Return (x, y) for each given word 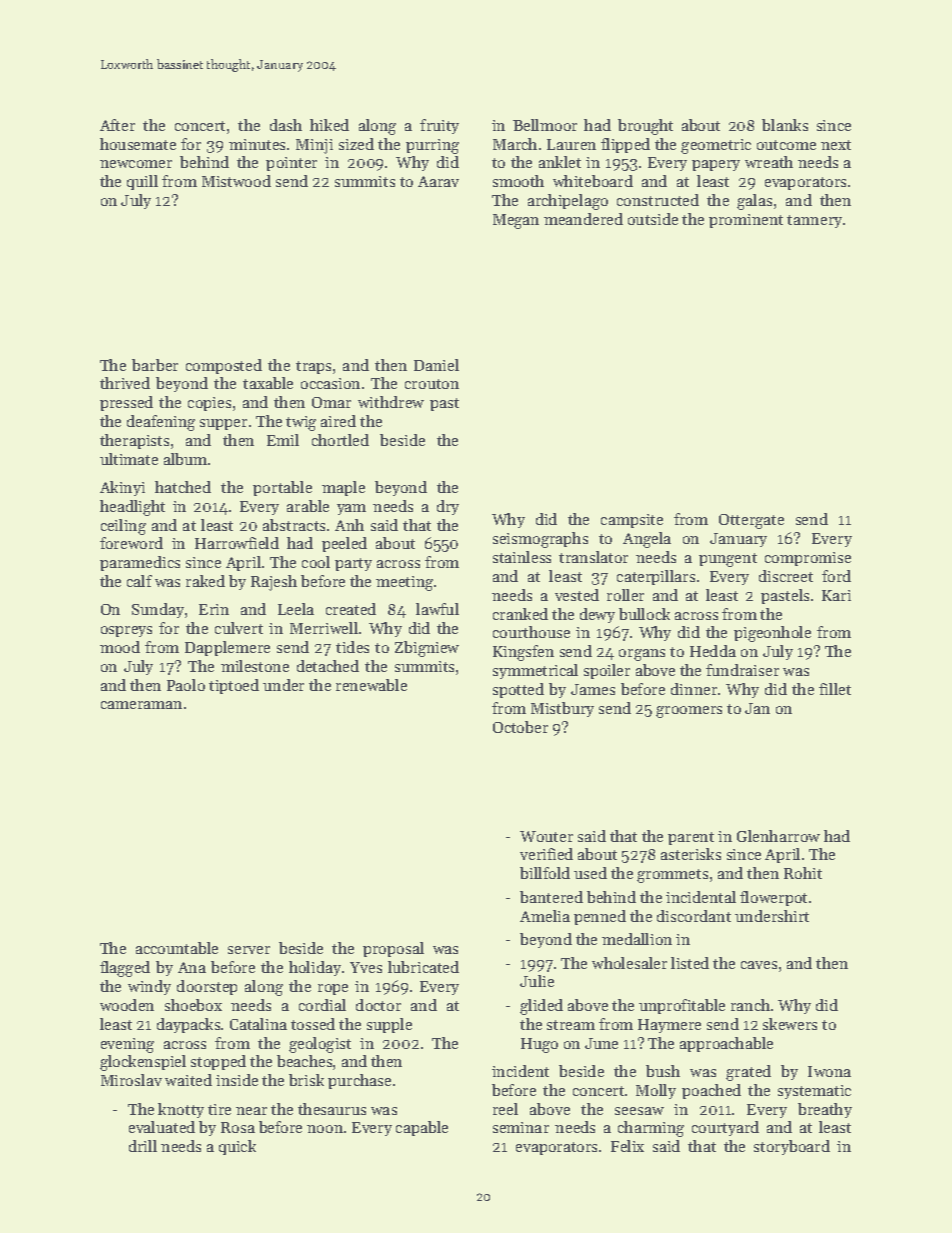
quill (142, 182)
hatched (183, 487)
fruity (439, 126)
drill (143, 1146)
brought (645, 127)
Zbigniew (427, 649)
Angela (647, 540)
